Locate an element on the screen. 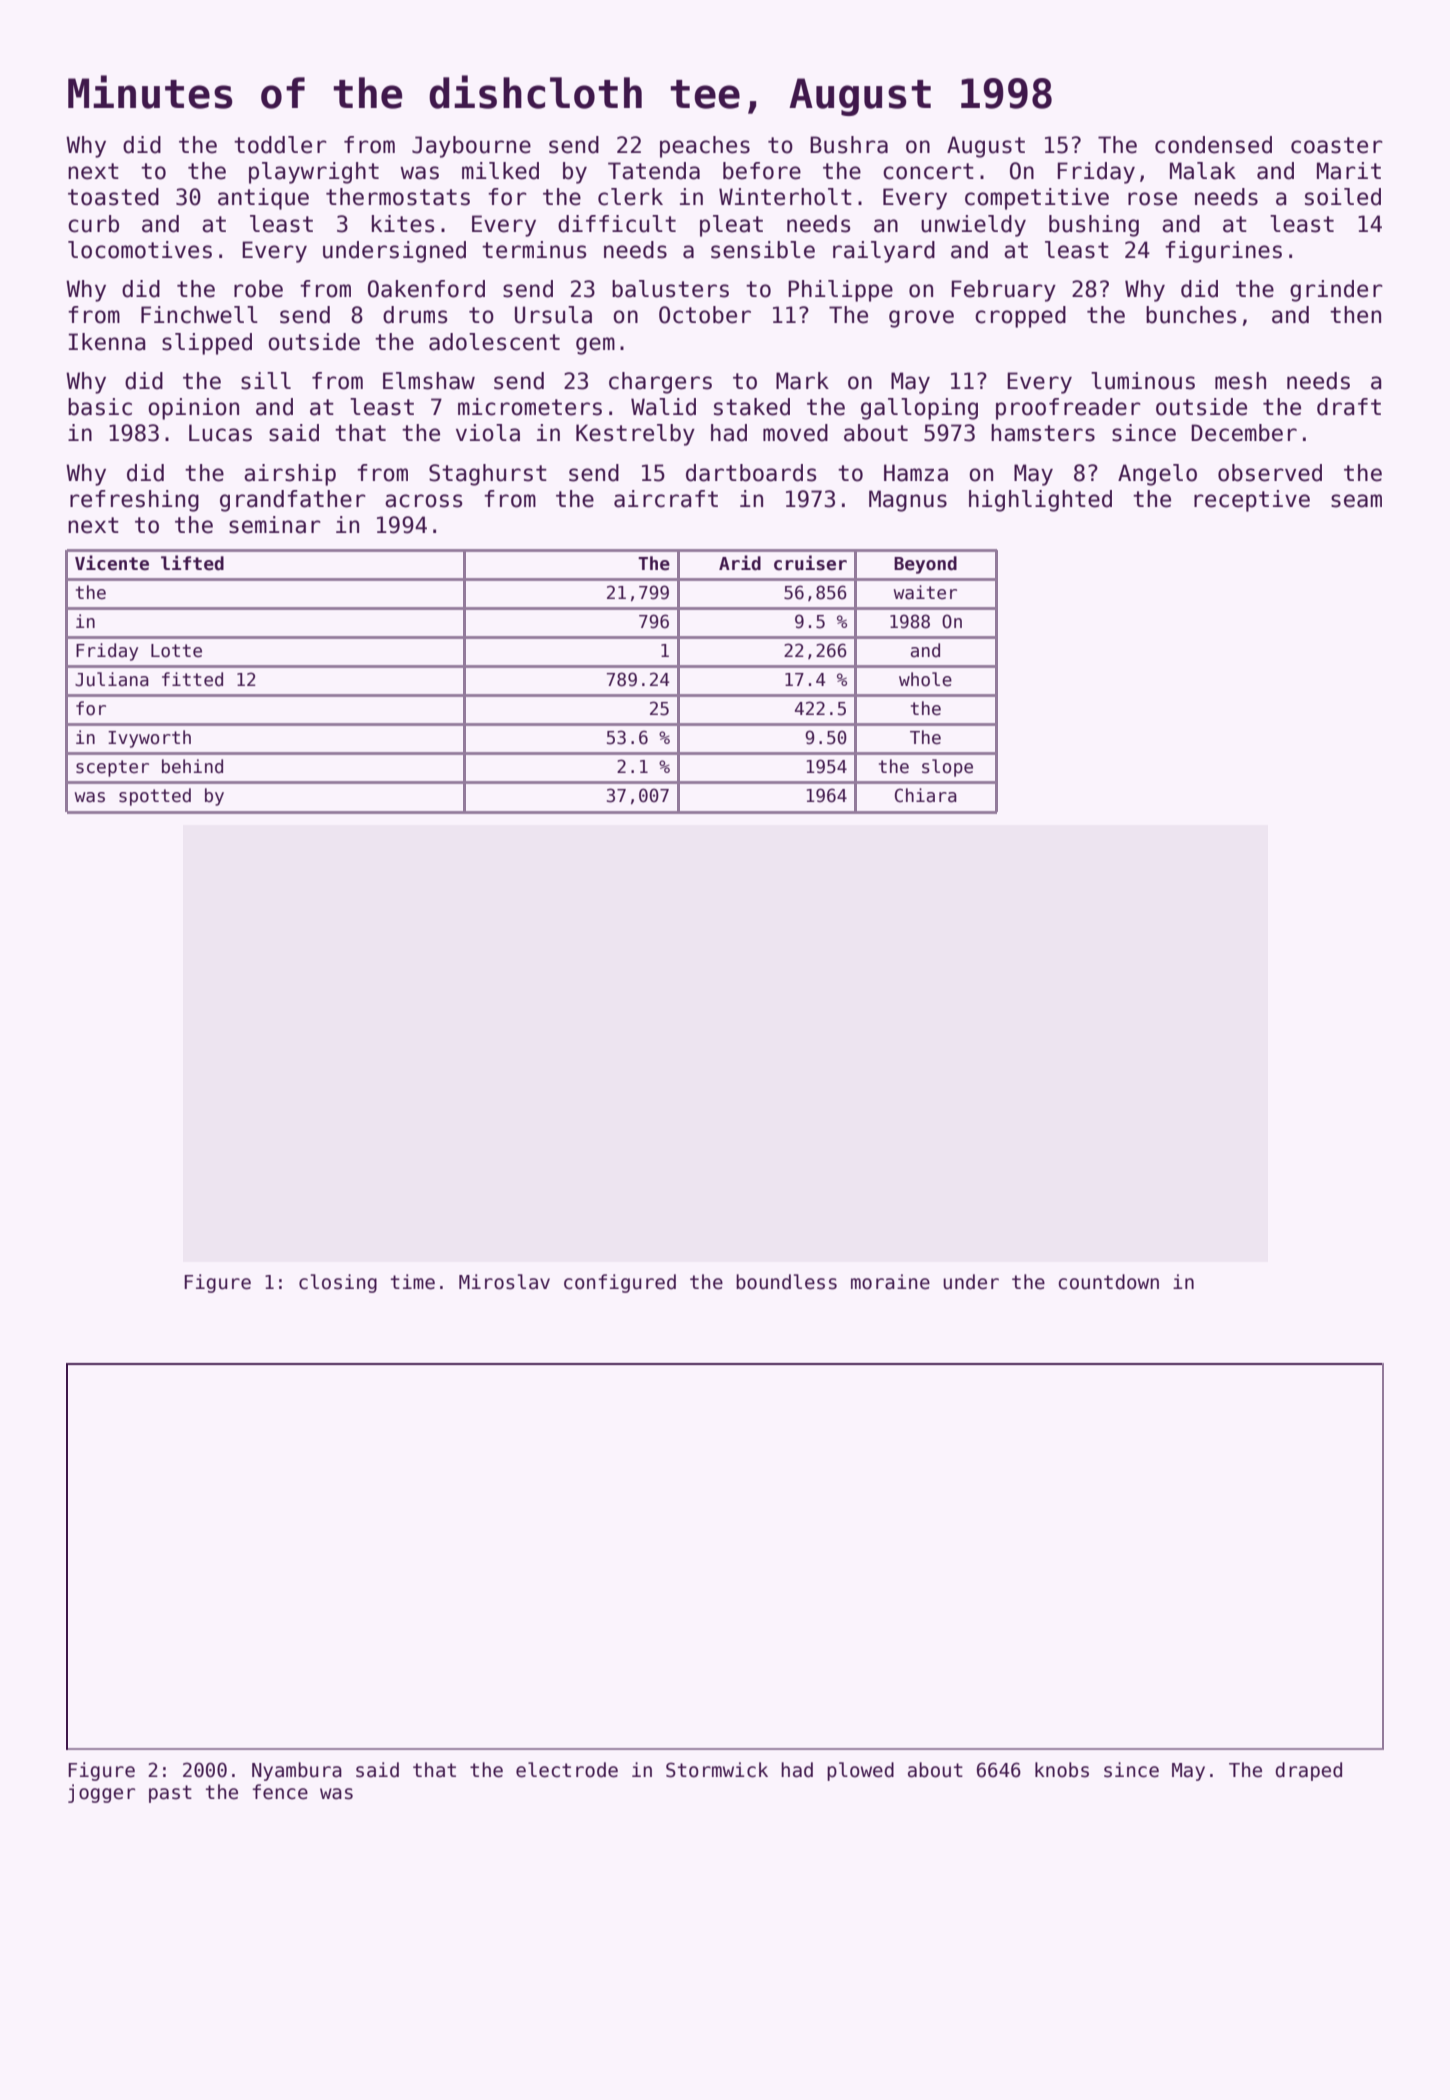 This screenshot has width=1450, height=2100. closing is located at coordinates (338, 1283).
